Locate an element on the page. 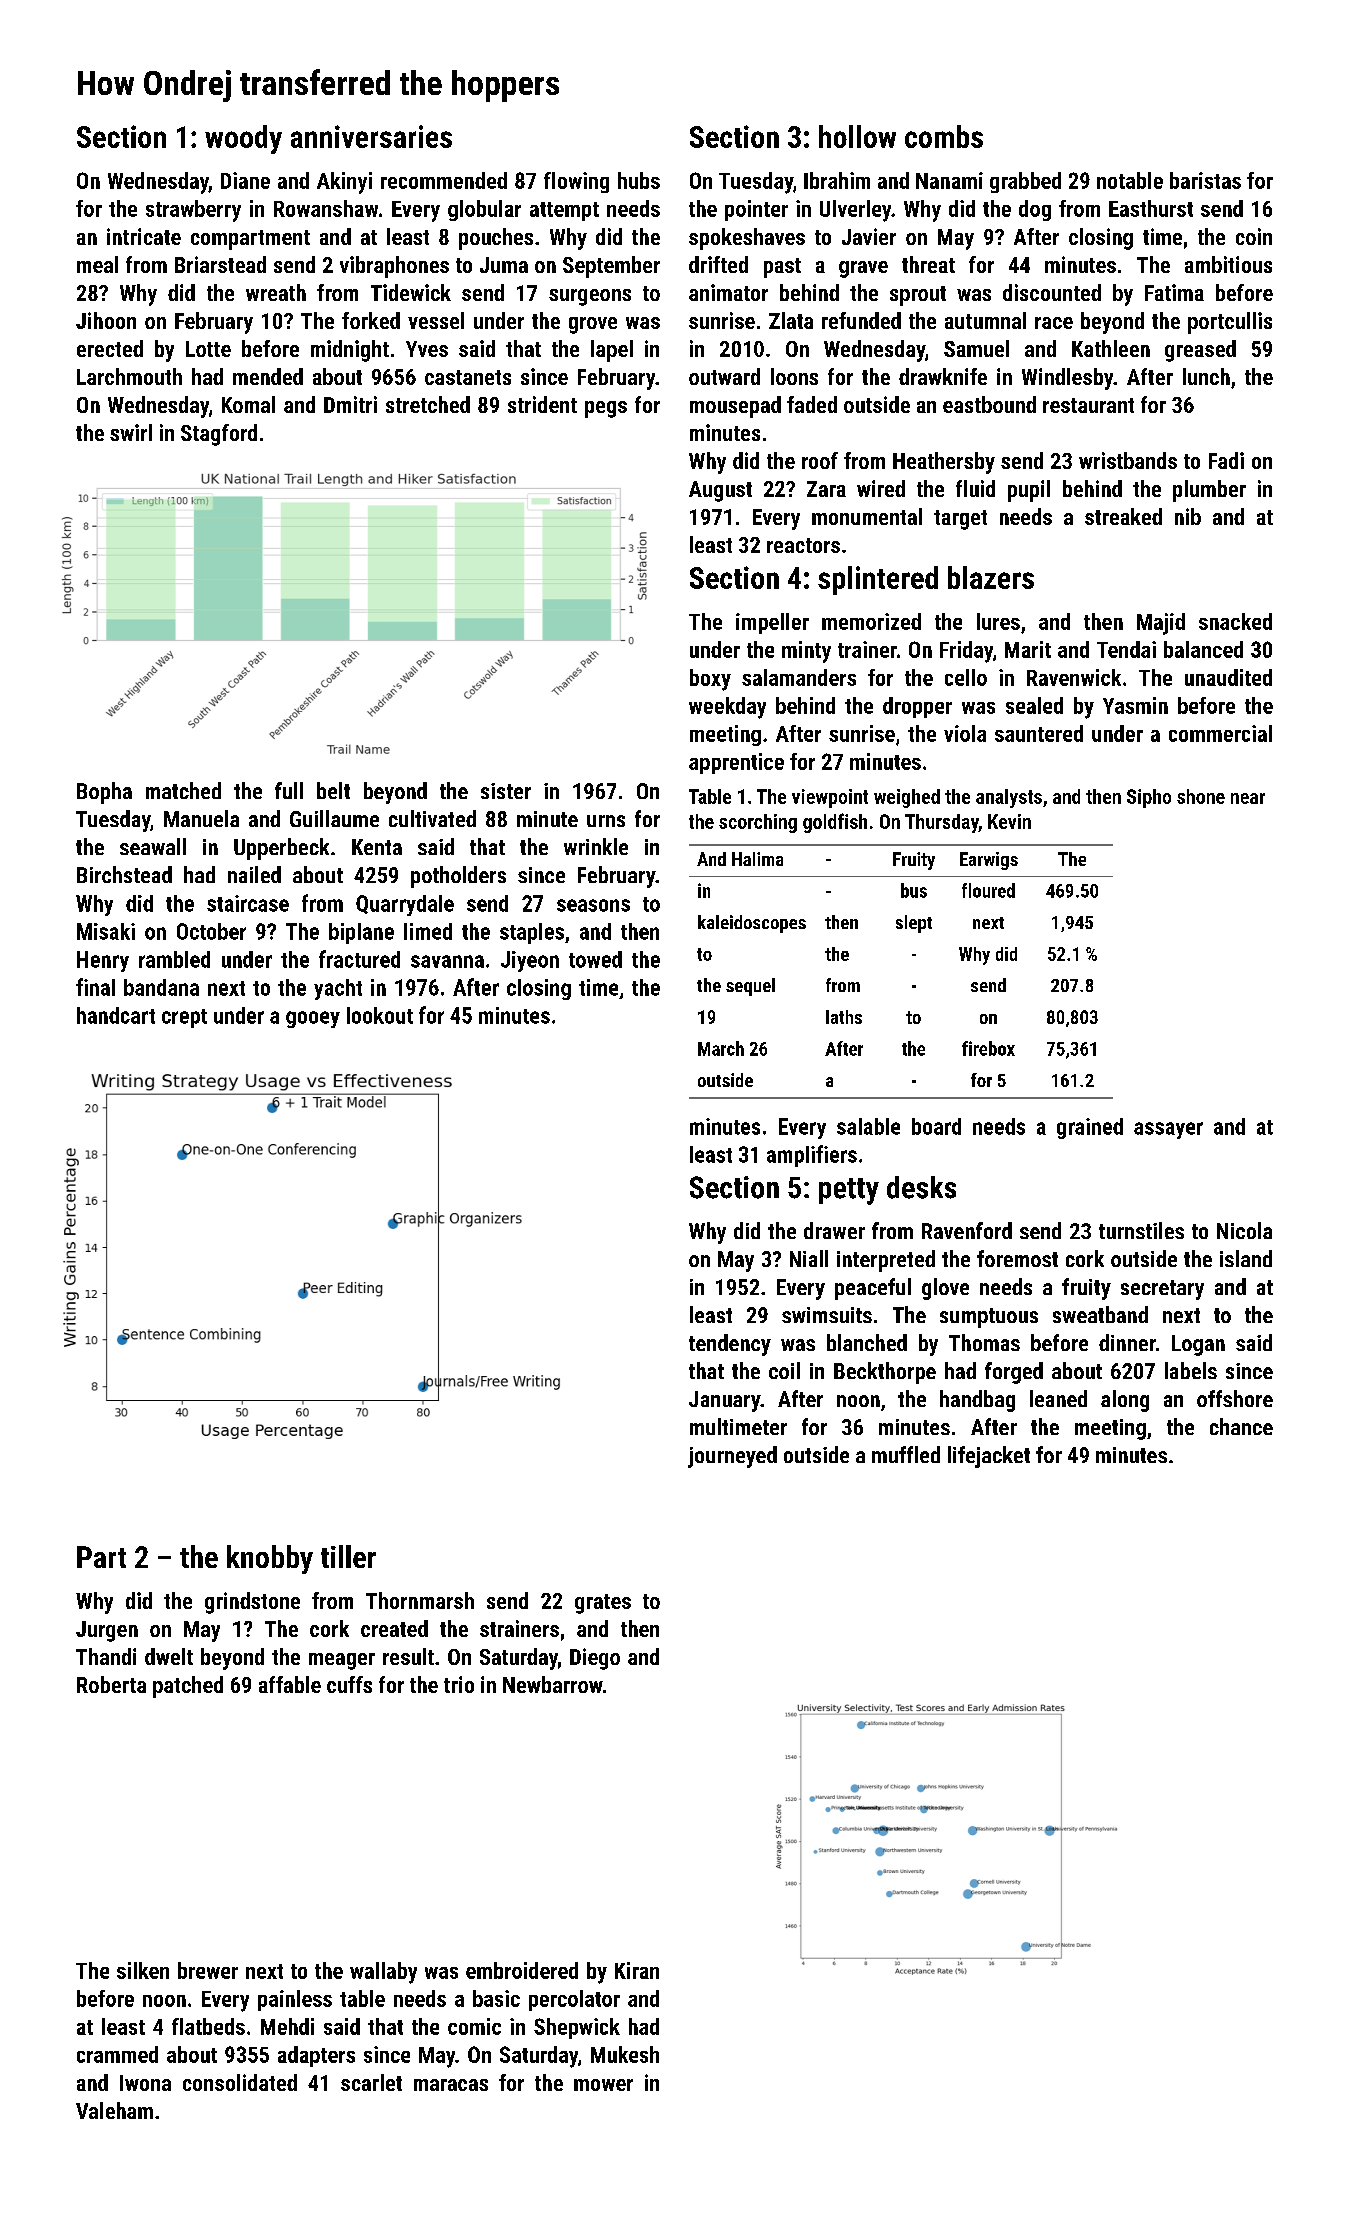  Lotte is located at coordinates (208, 349).
